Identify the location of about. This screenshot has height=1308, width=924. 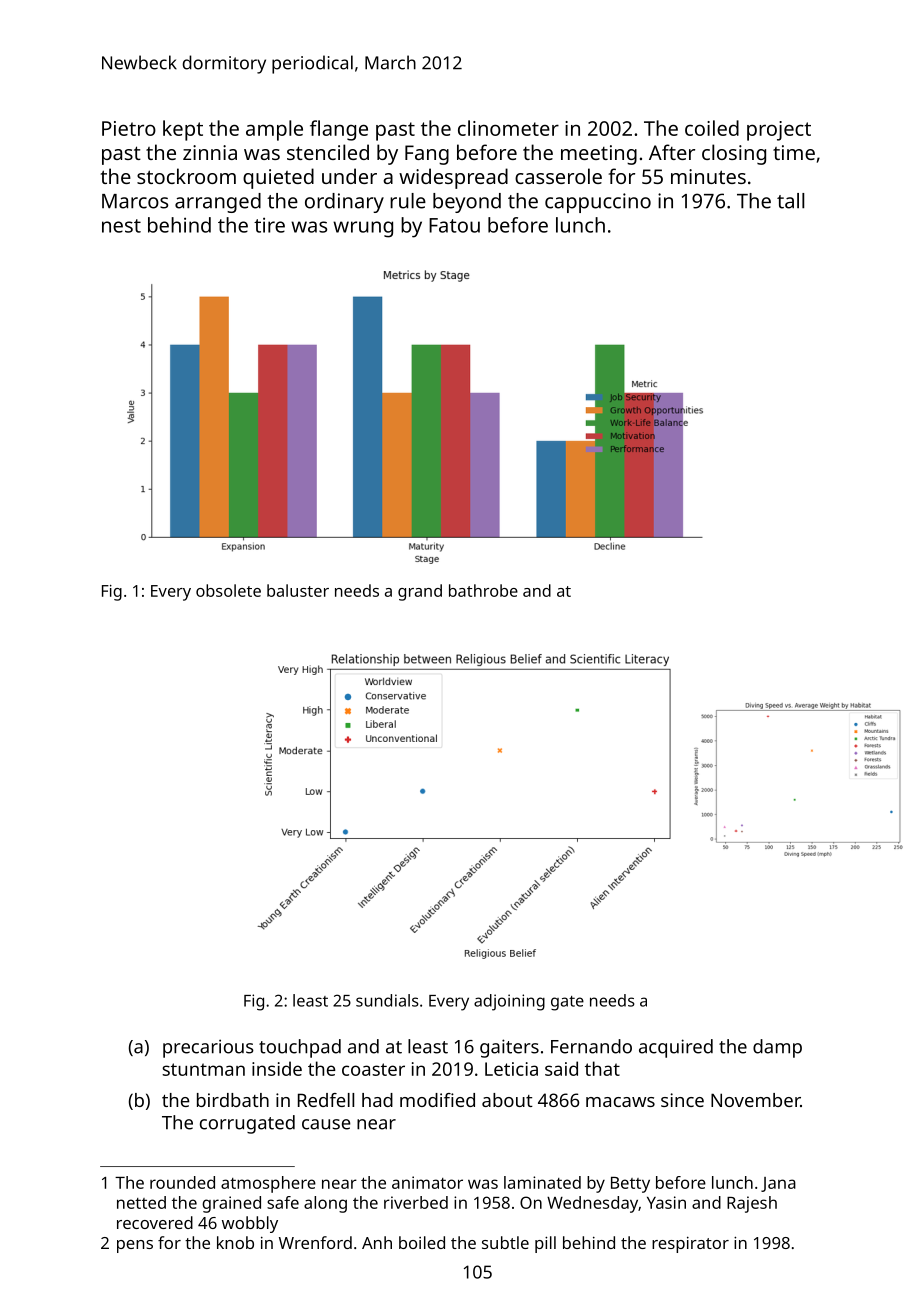
(507, 1100).
